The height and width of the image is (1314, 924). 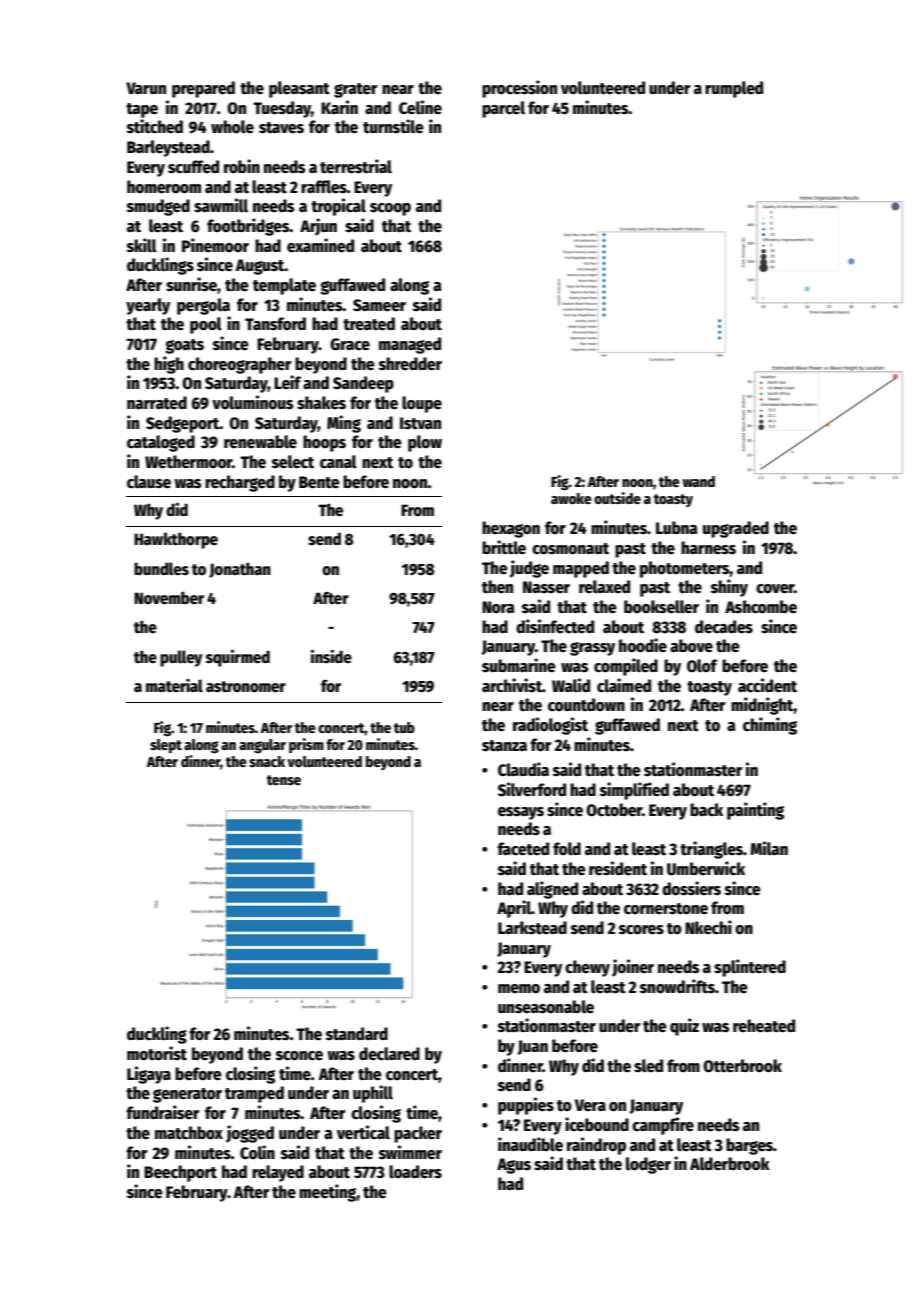 What do you see at coordinates (706, 810) in the image?
I see `back` at bounding box center [706, 810].
